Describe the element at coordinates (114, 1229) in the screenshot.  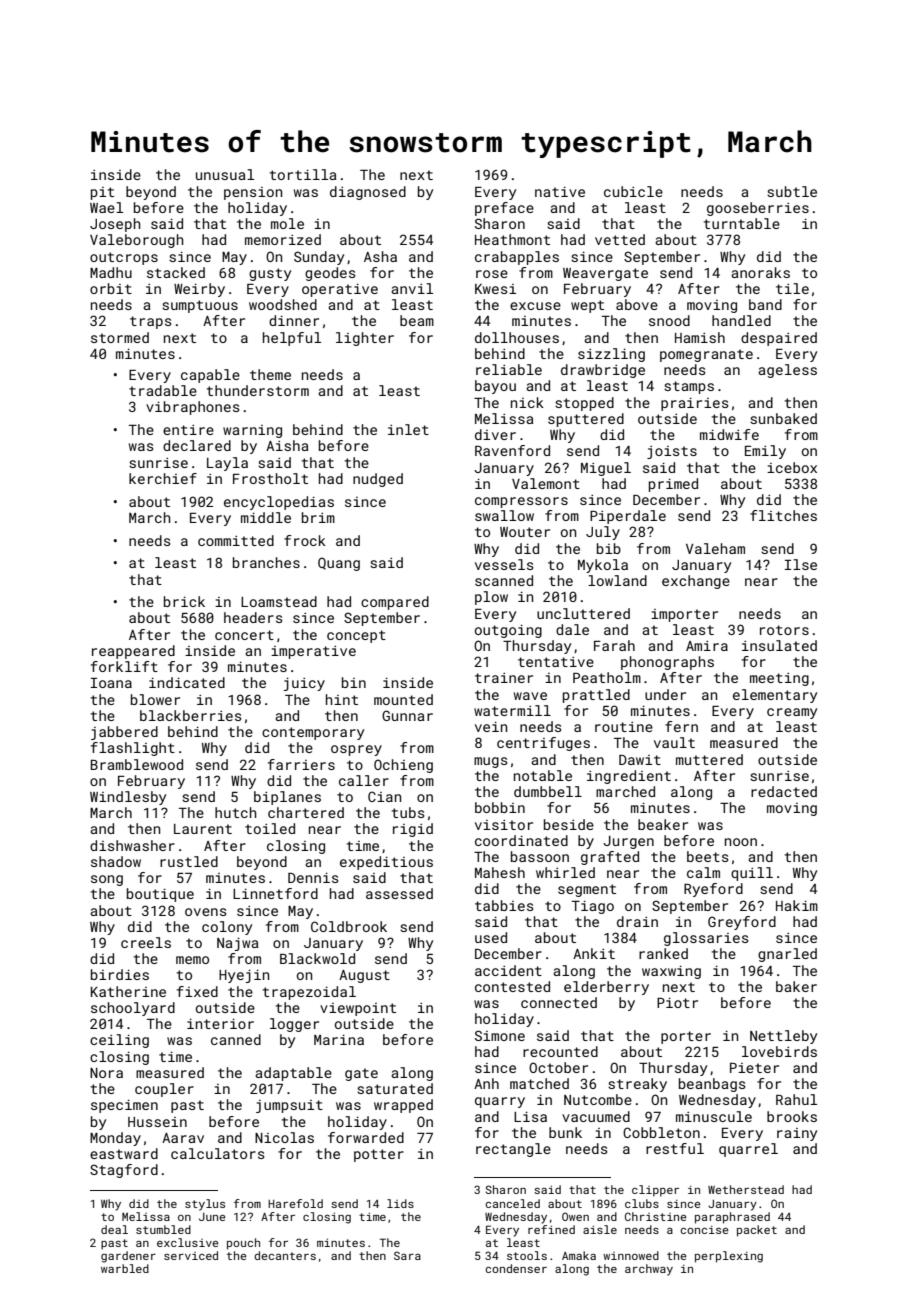
I see `deal` at that location.
